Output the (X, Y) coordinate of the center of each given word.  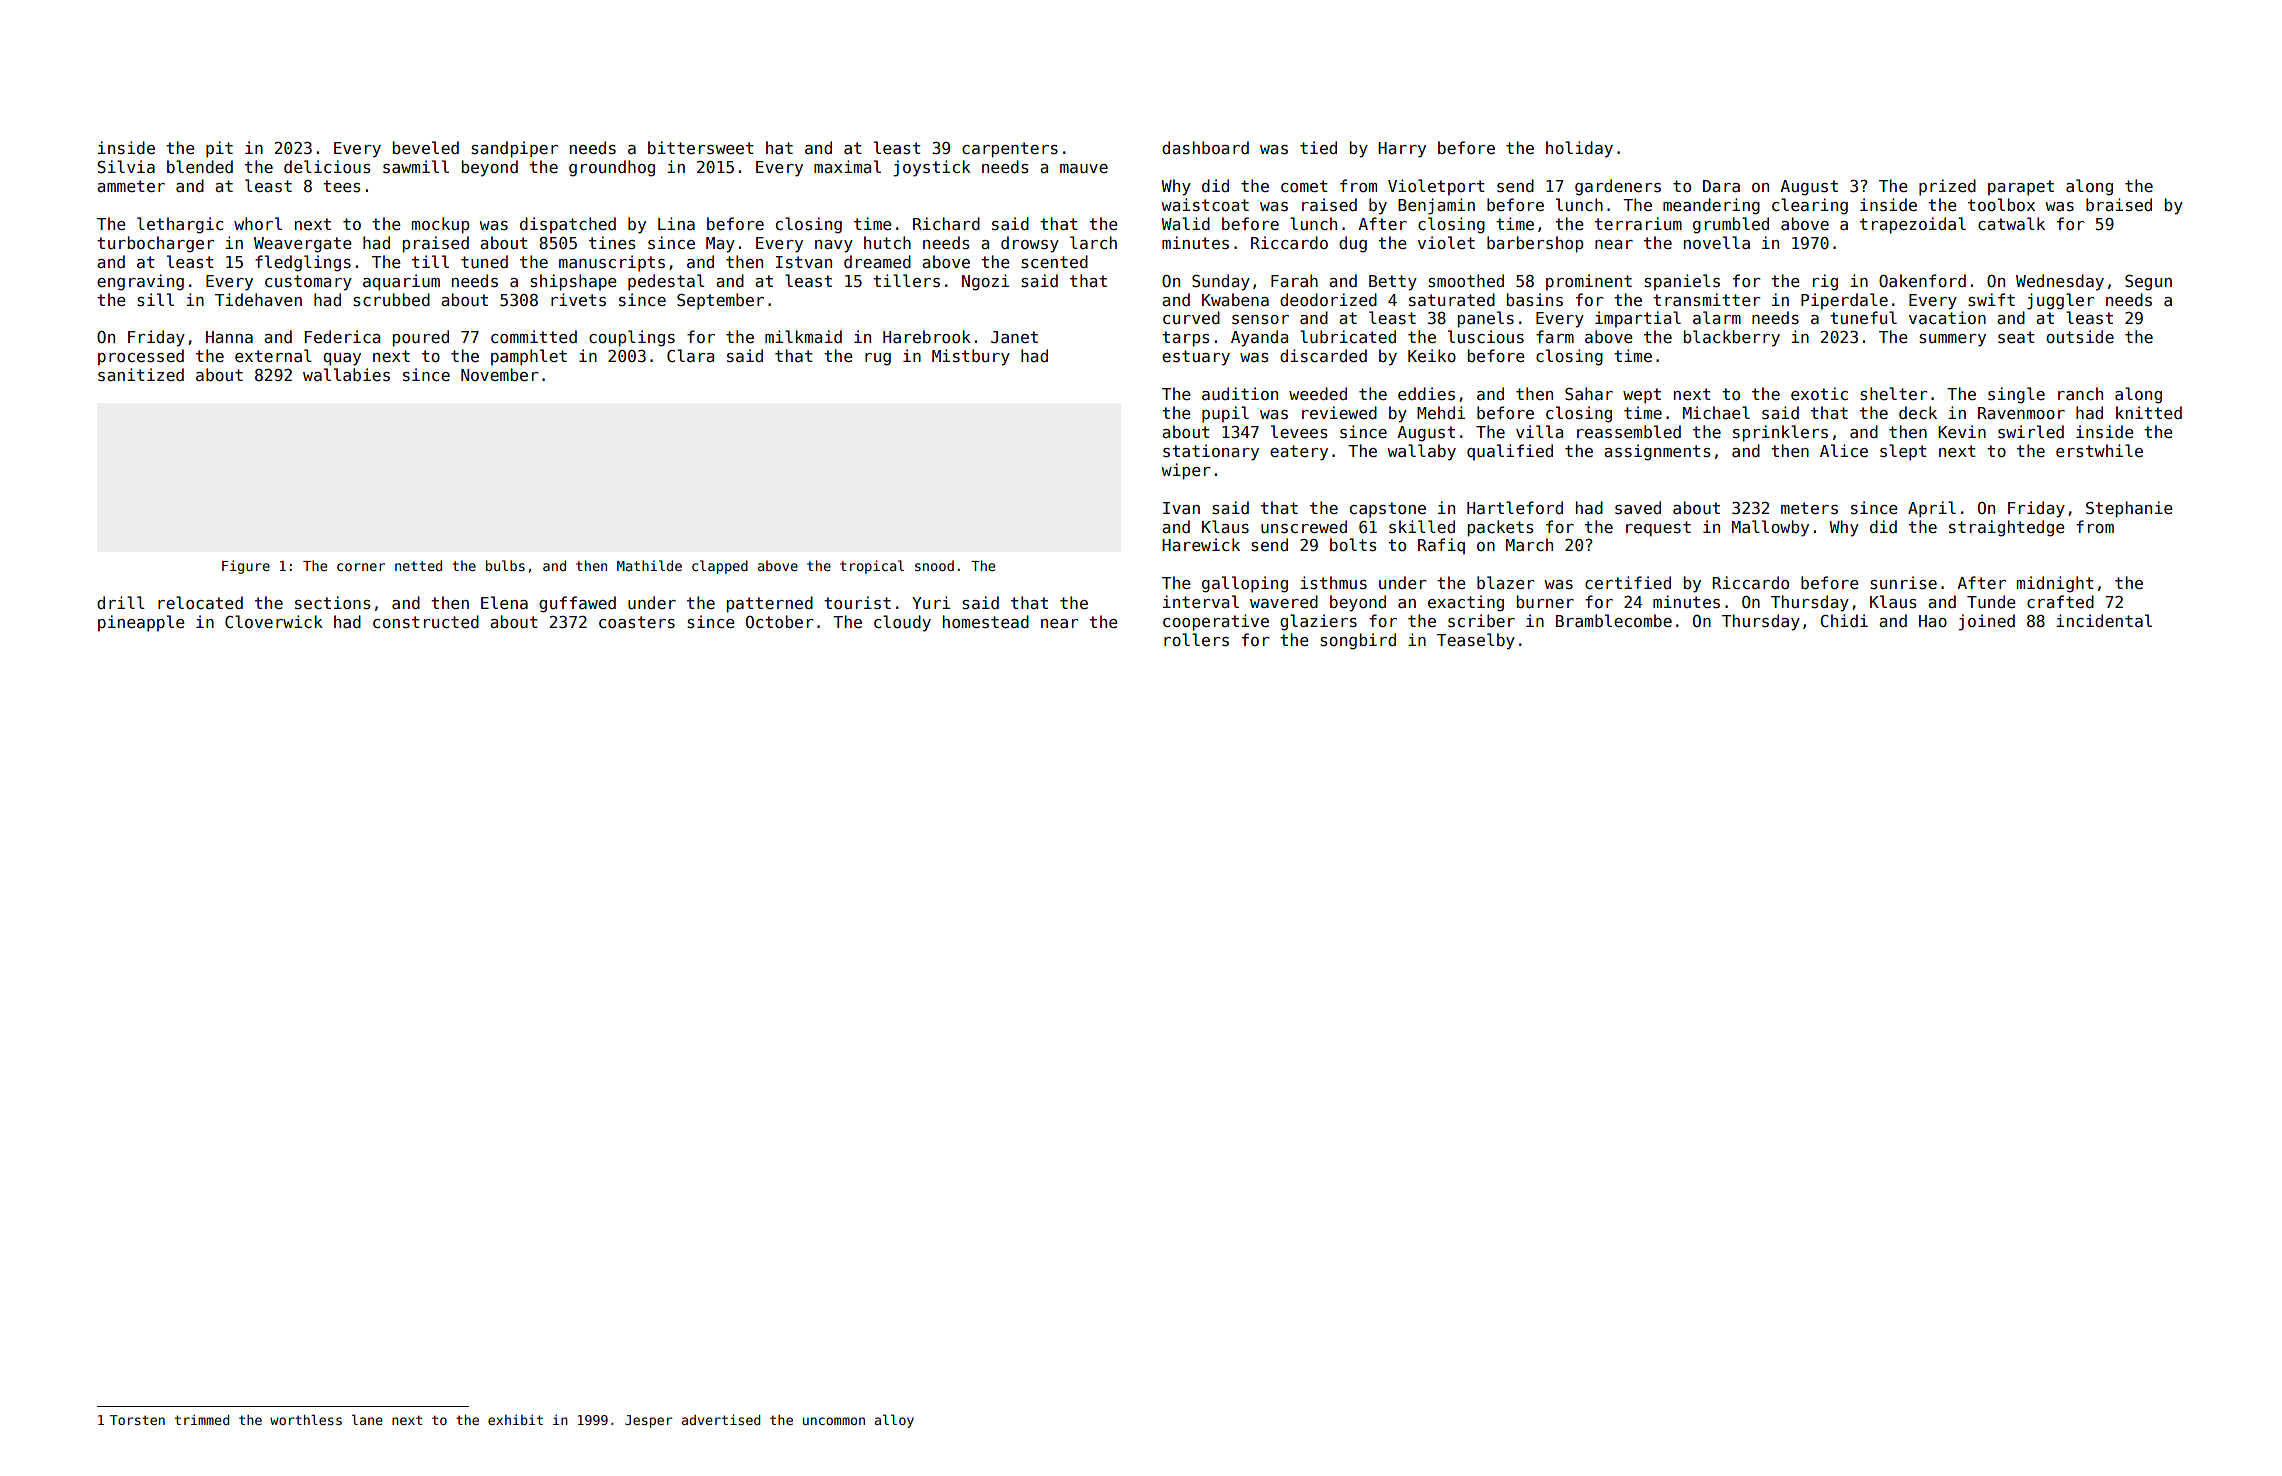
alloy (894, 1421)
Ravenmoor (2021, 413)
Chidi (1844, 620)
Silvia (126, 167)
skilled (1422, 527)
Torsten (137, 1420)
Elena (504, 602)
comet (1304, 186)
